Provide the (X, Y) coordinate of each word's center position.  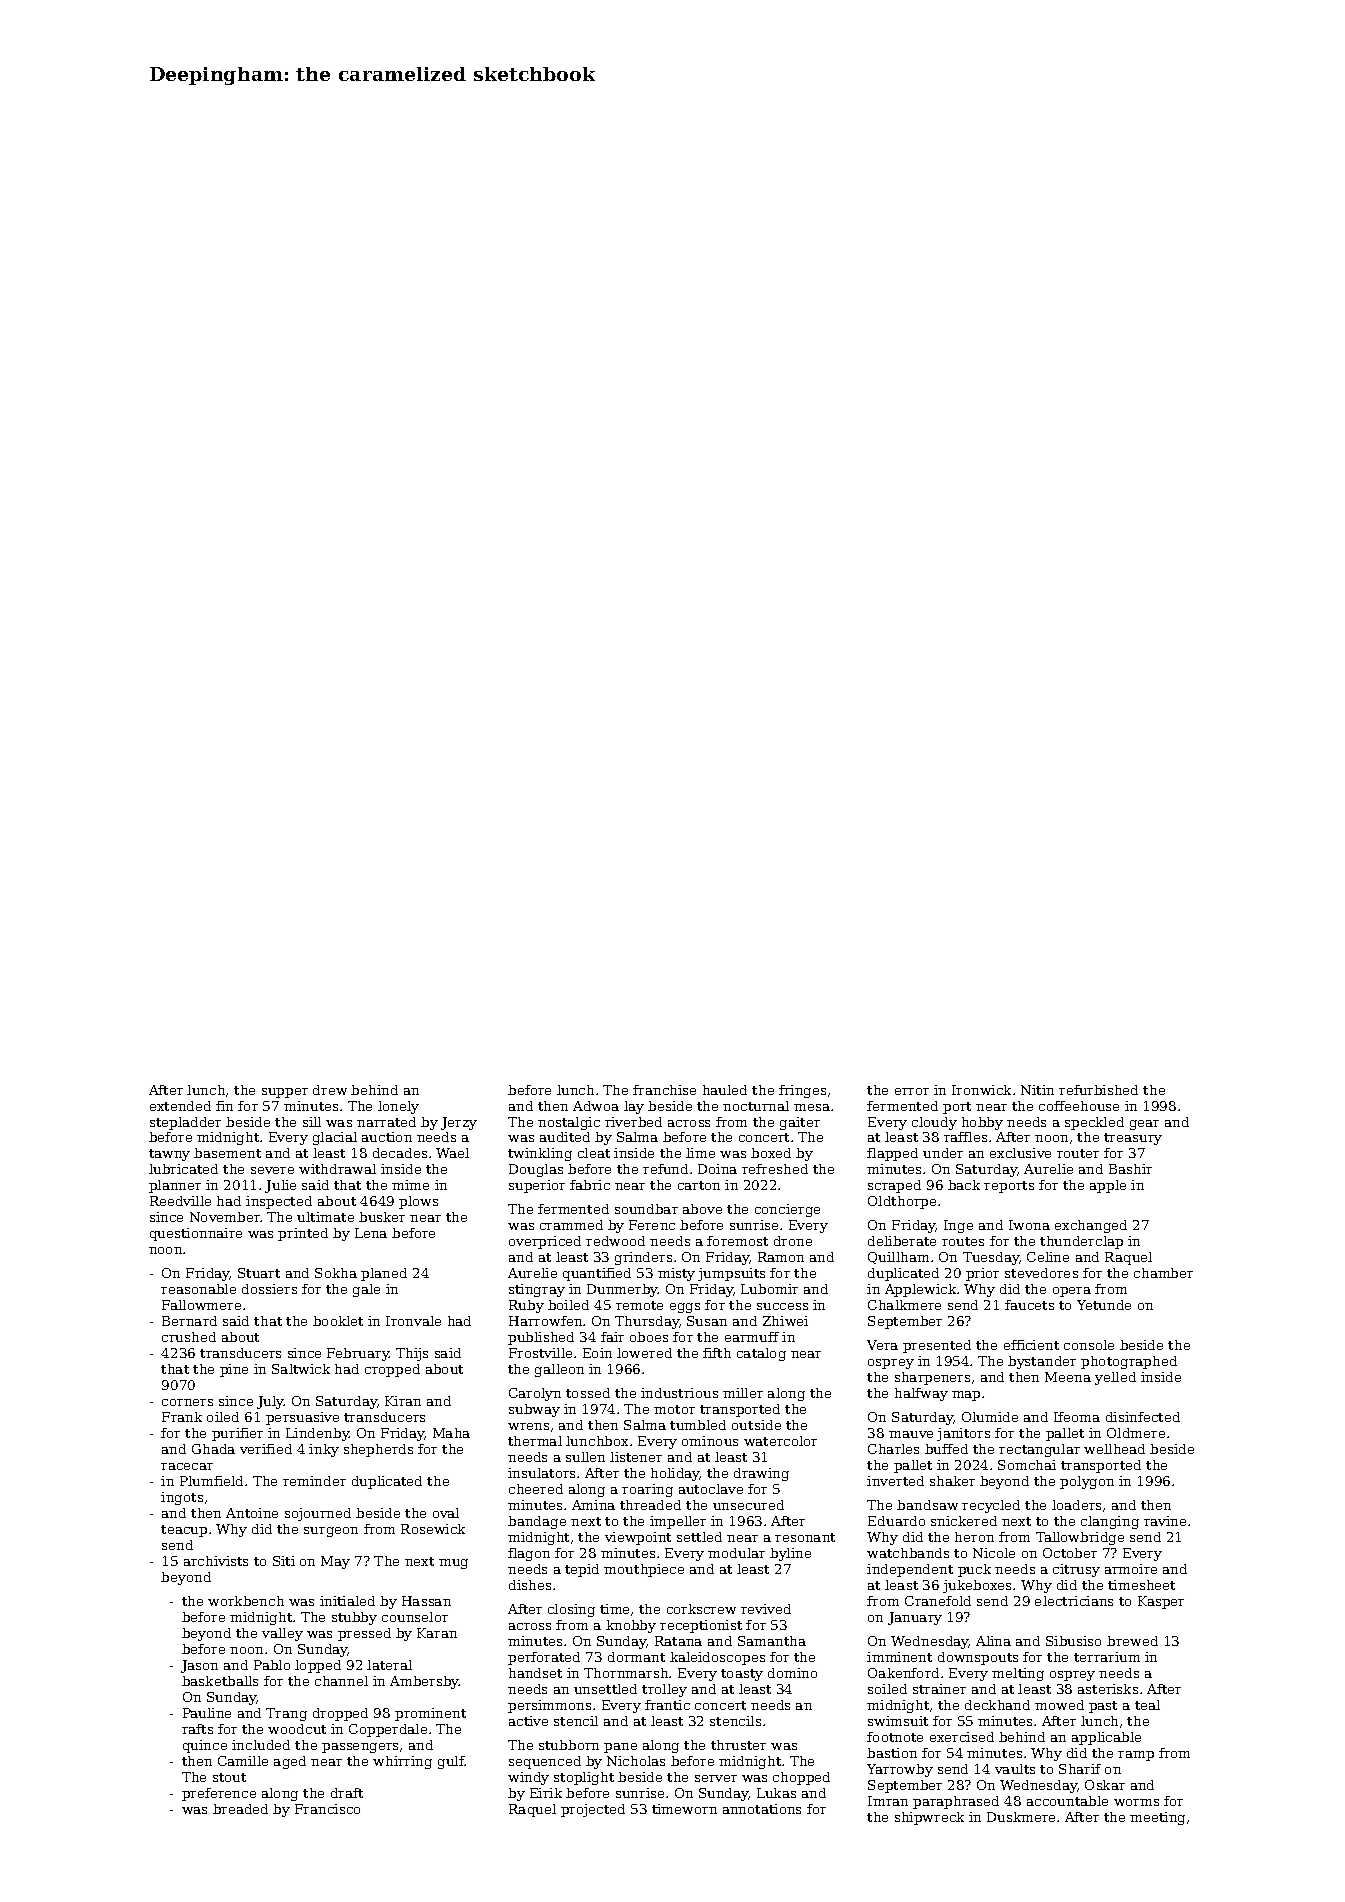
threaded (650, 1505)
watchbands (908, 1553)
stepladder (185, 1123)
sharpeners (932, 1378)
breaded (240, 1809)
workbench (246, 1601)
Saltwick (301, 1369)
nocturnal (756, 1106)
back (964, 1185)
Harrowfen (545, 1321)
